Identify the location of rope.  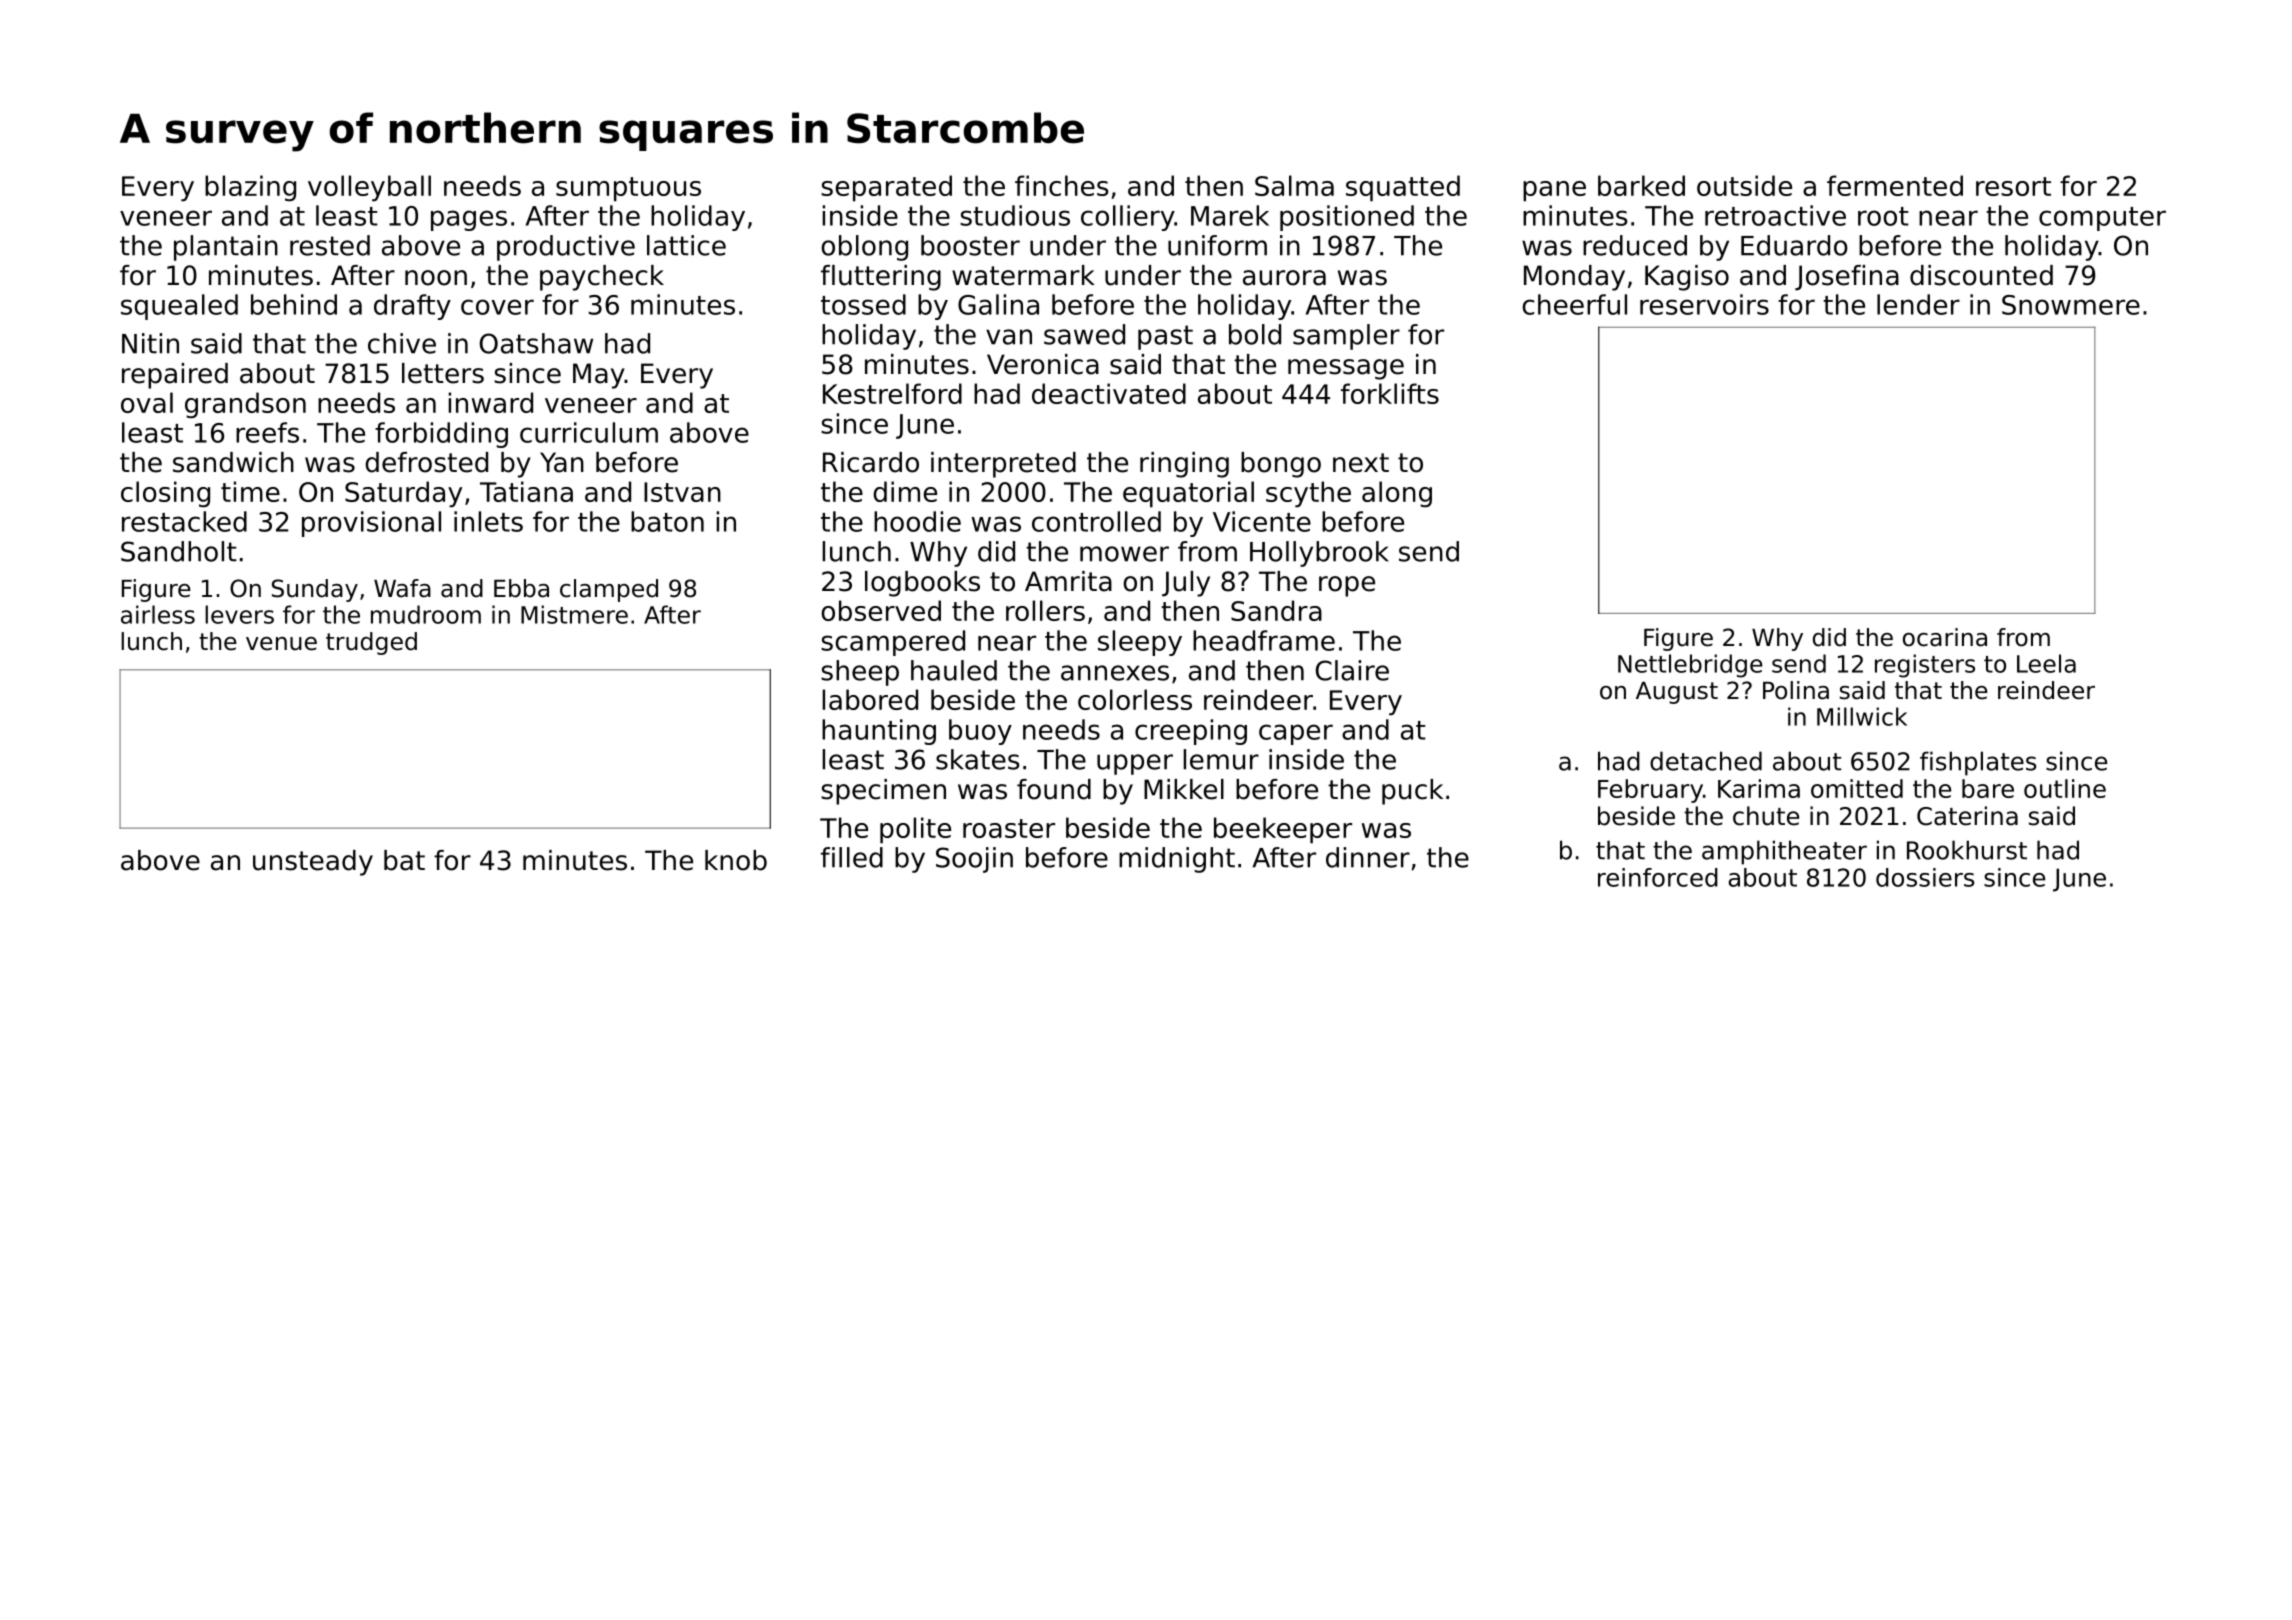
(1347, 586).
